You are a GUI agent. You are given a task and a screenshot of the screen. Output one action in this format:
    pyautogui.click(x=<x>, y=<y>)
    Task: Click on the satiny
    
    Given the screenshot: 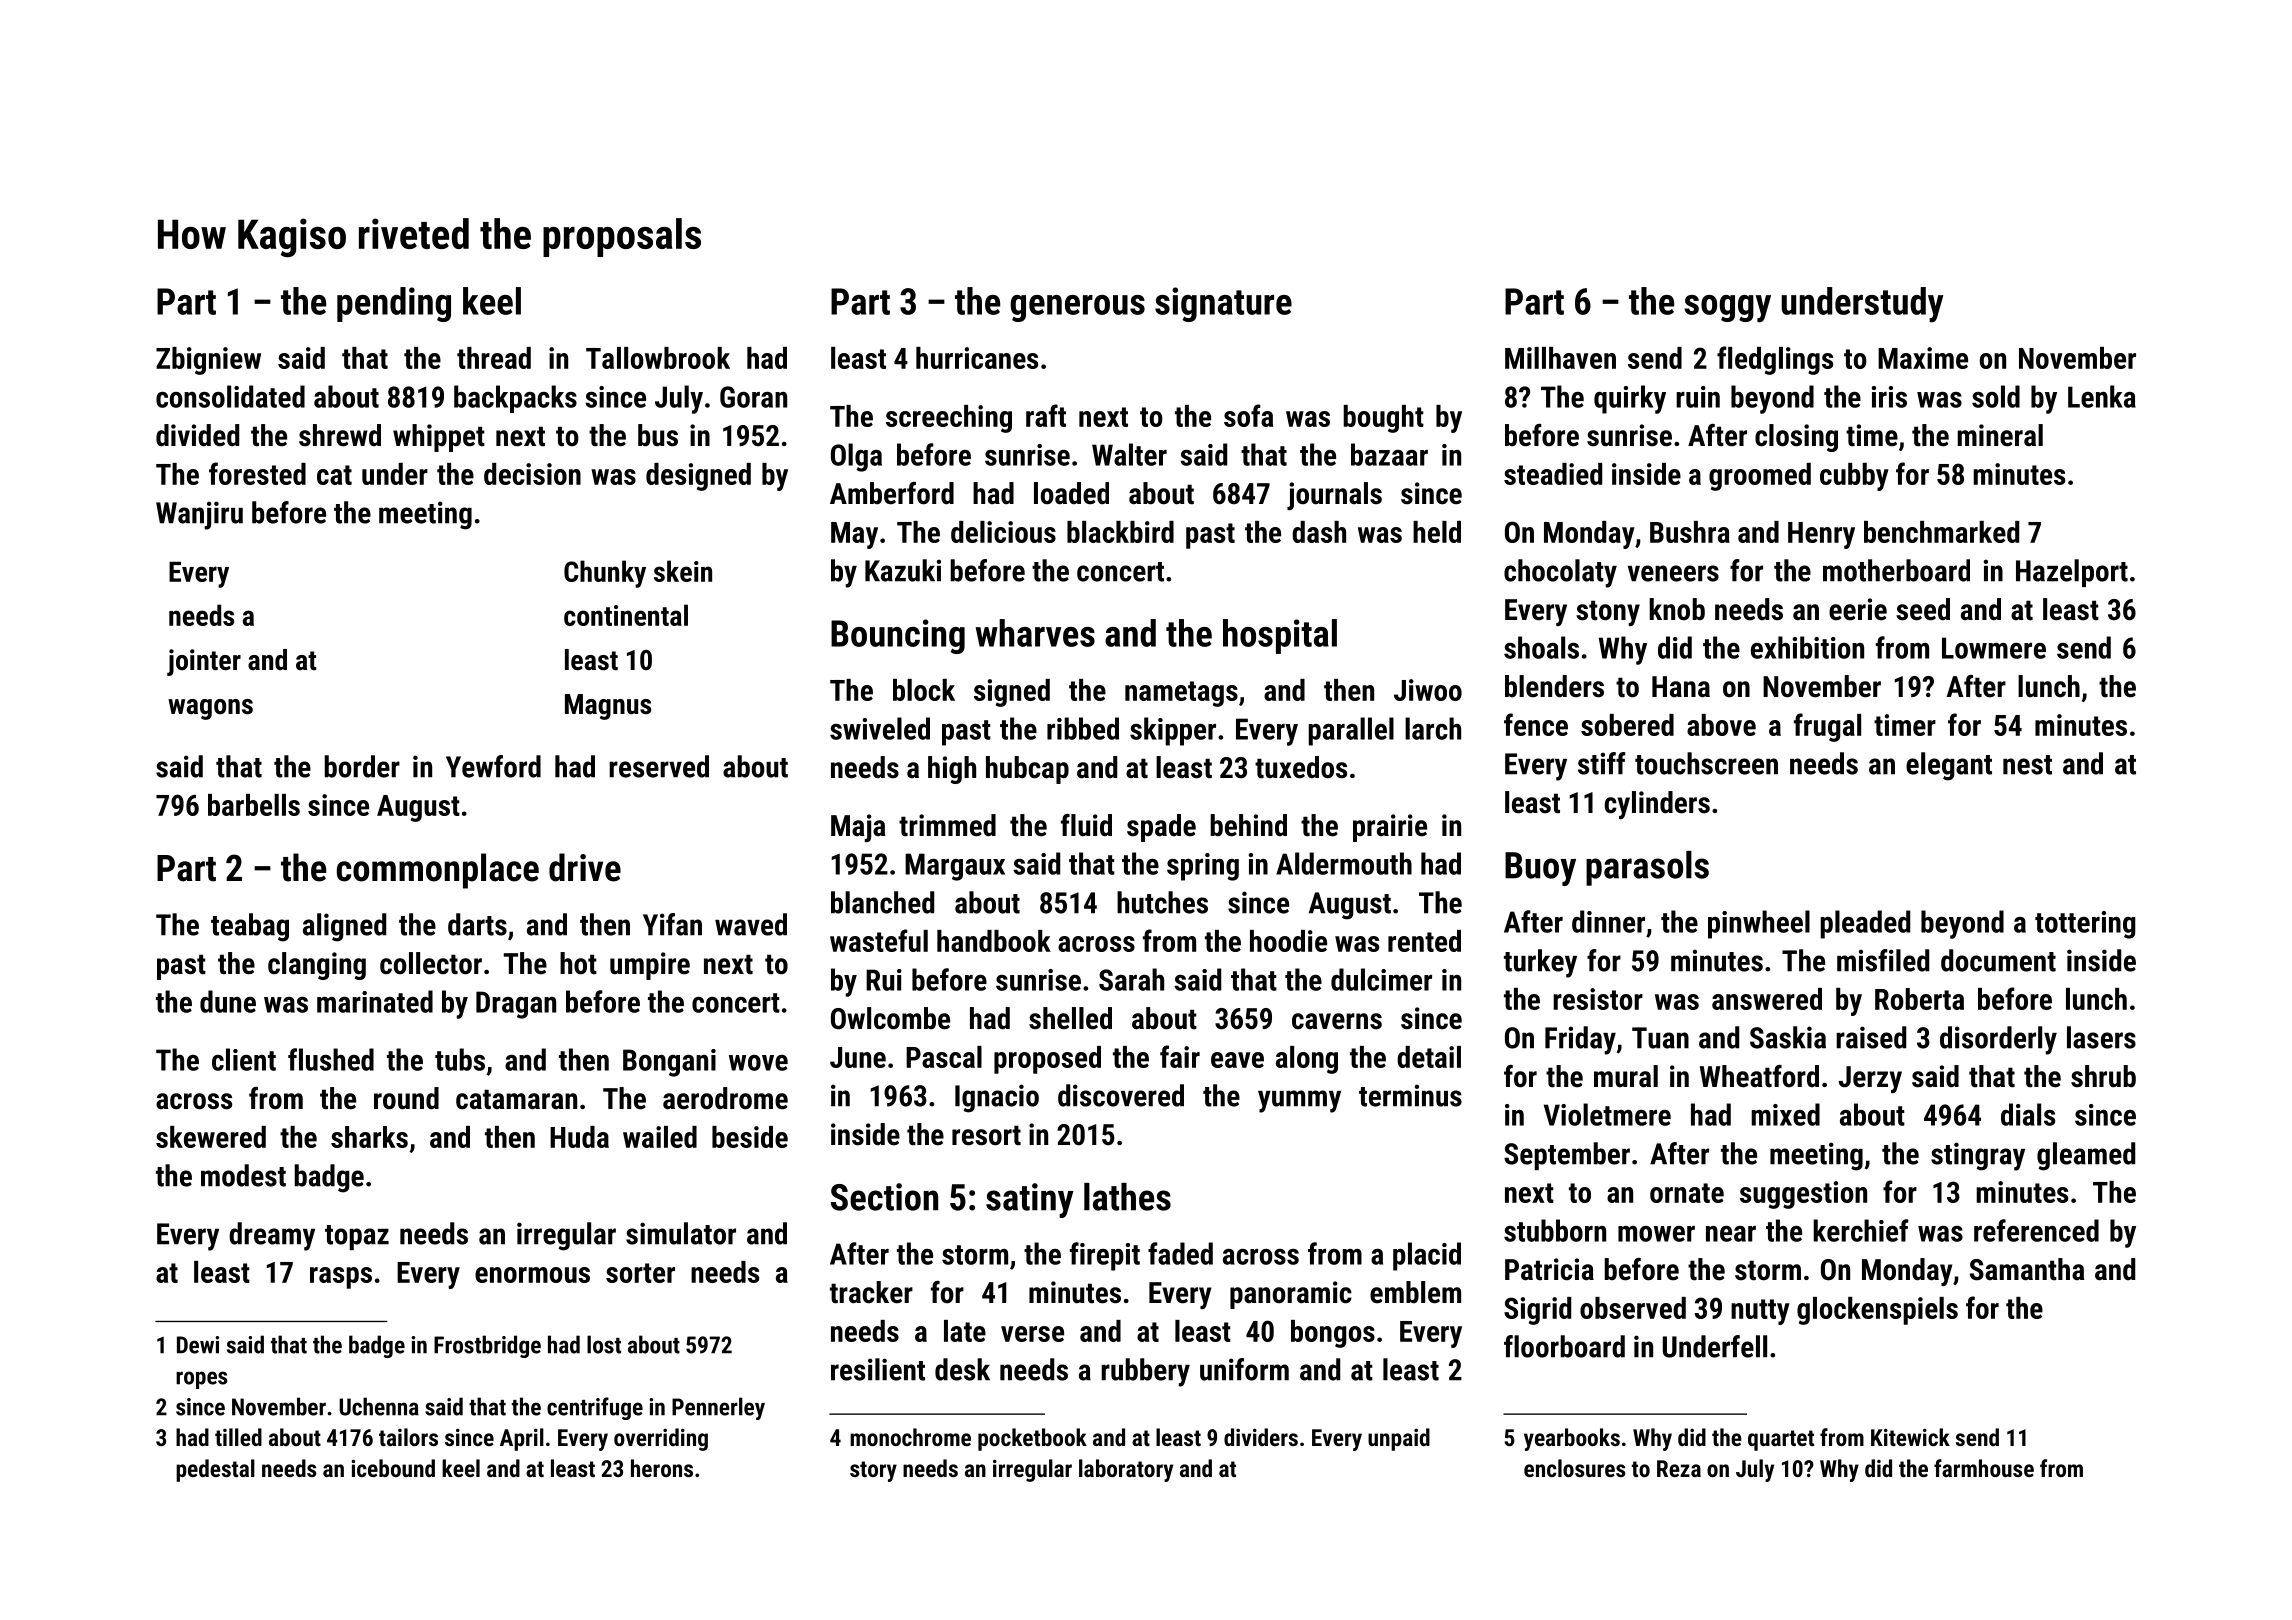 What is the action you would take?
    pyautogui.click(x=1030, y=1200)
